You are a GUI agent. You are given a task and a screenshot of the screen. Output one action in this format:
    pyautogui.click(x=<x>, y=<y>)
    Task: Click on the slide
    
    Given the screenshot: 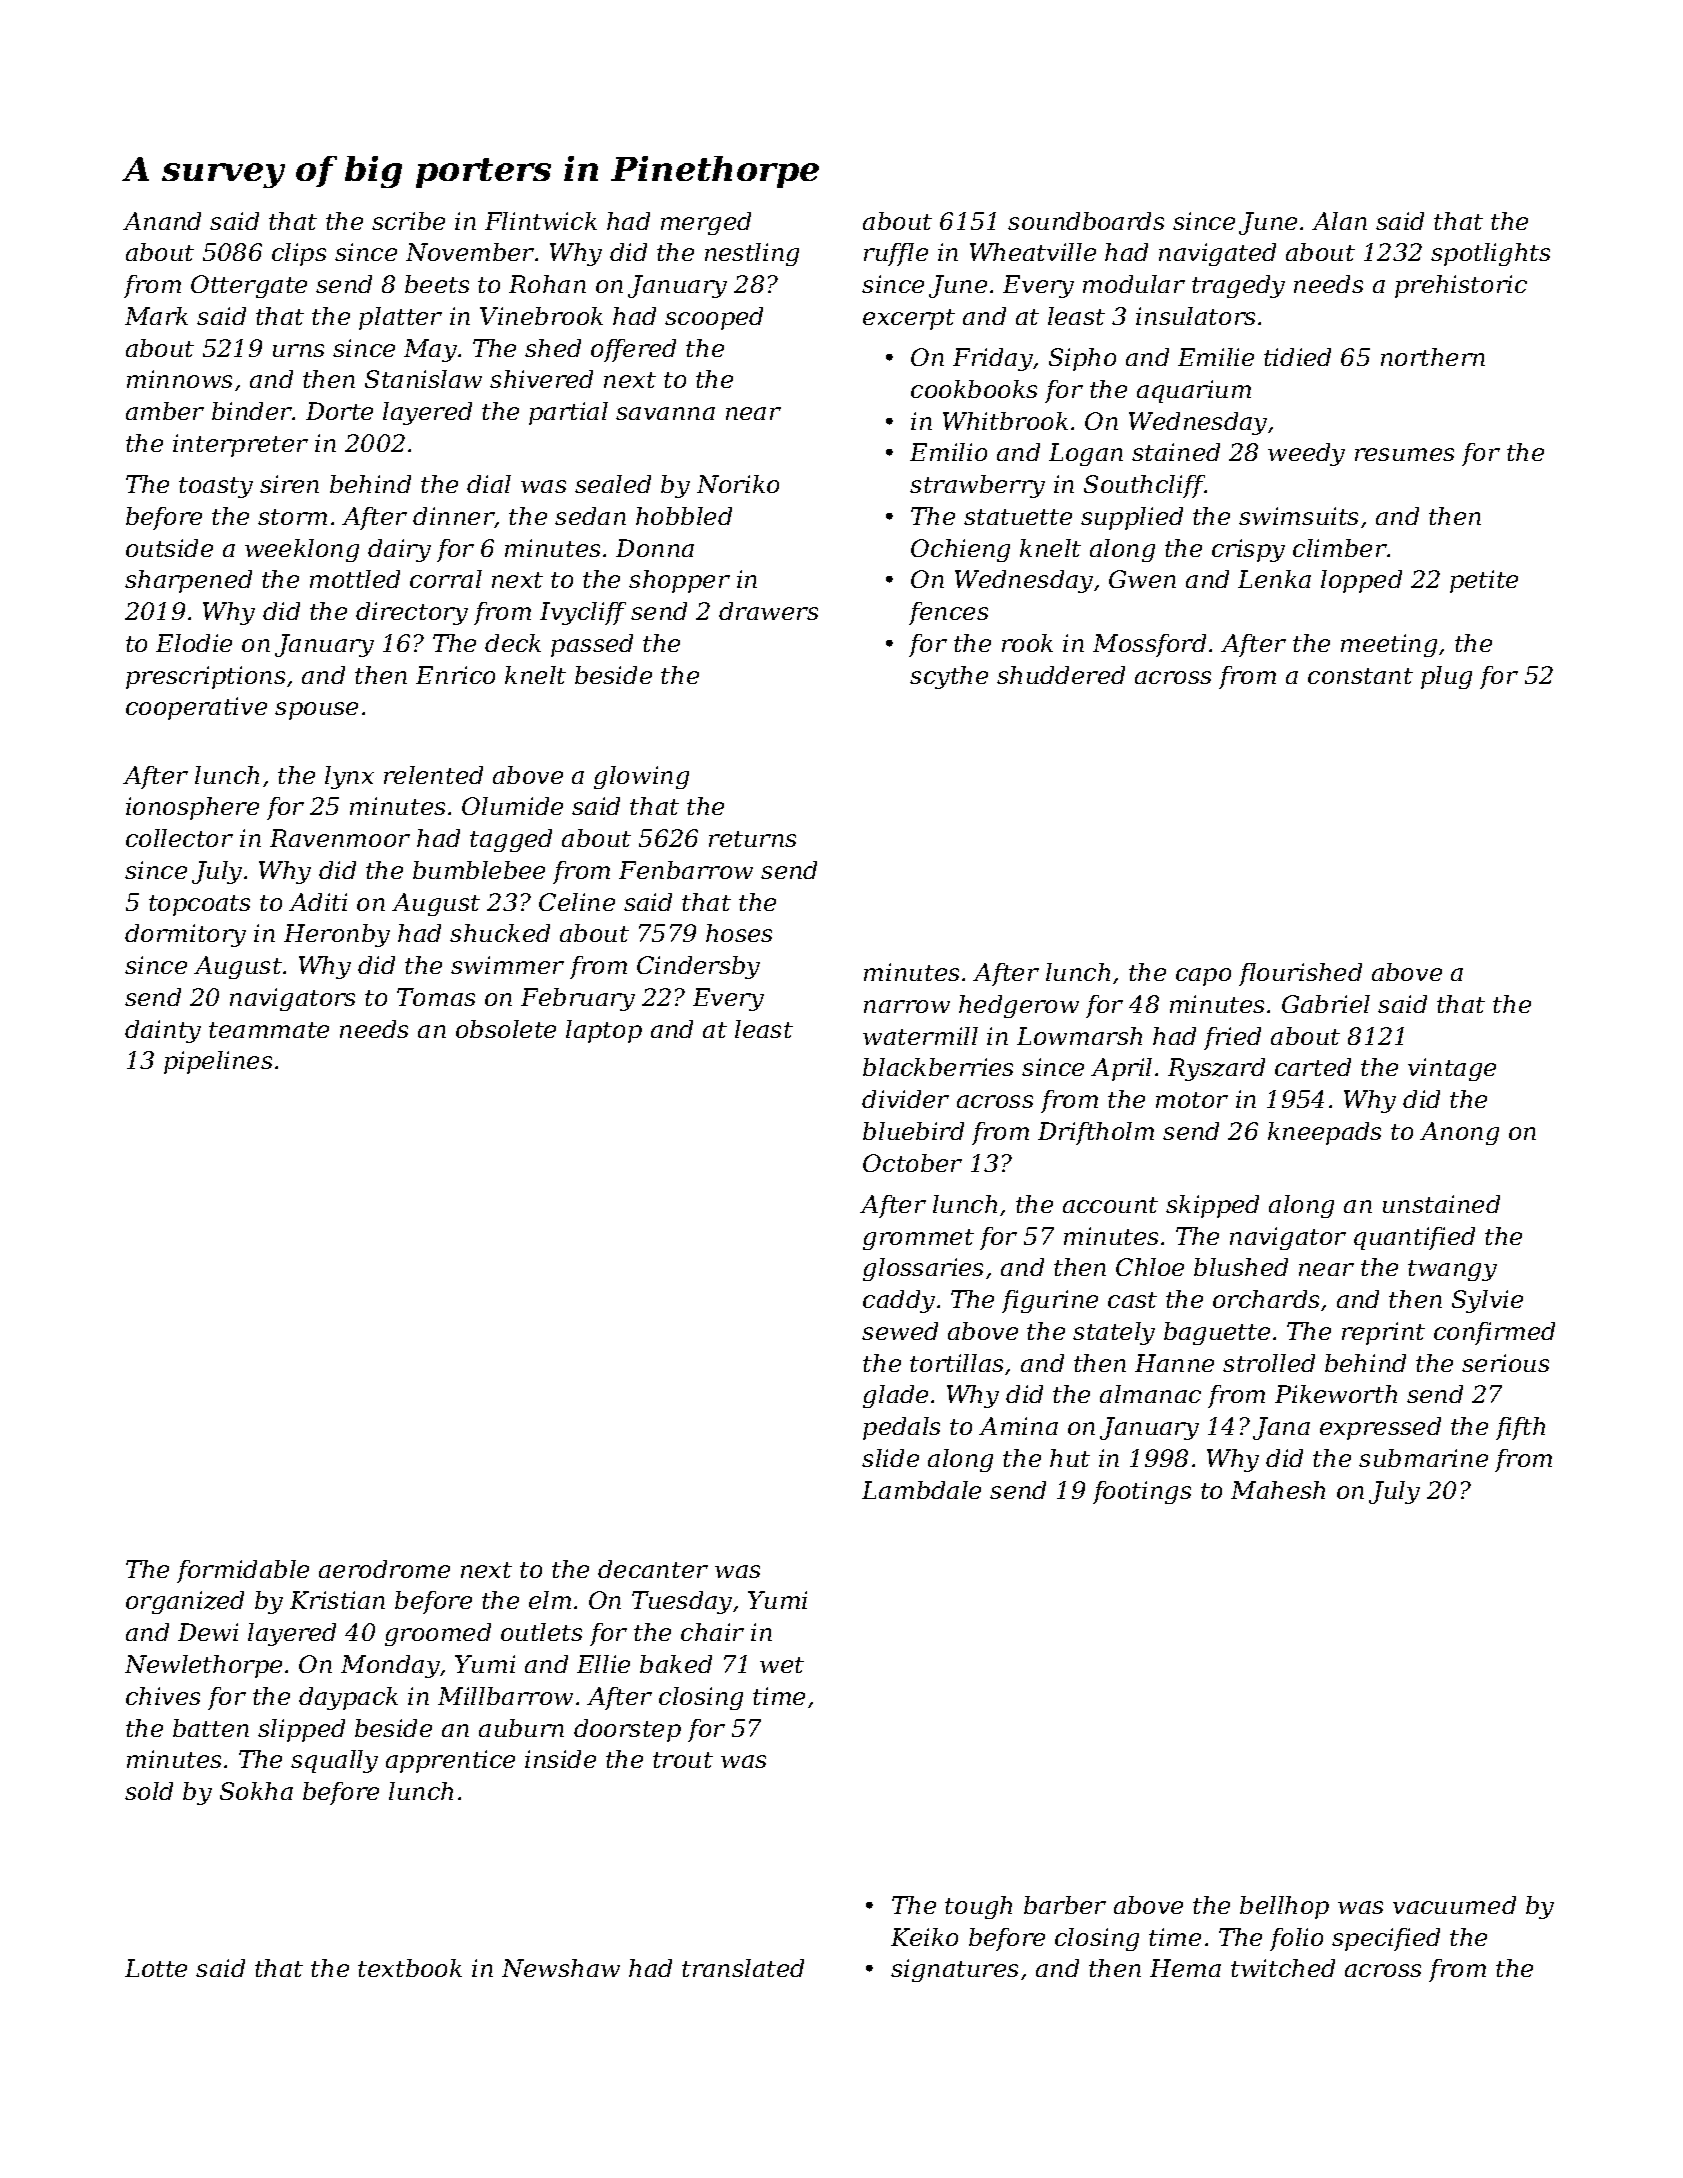 What is the action you would take?
    pyautogui.click(x=890, y=1458)
